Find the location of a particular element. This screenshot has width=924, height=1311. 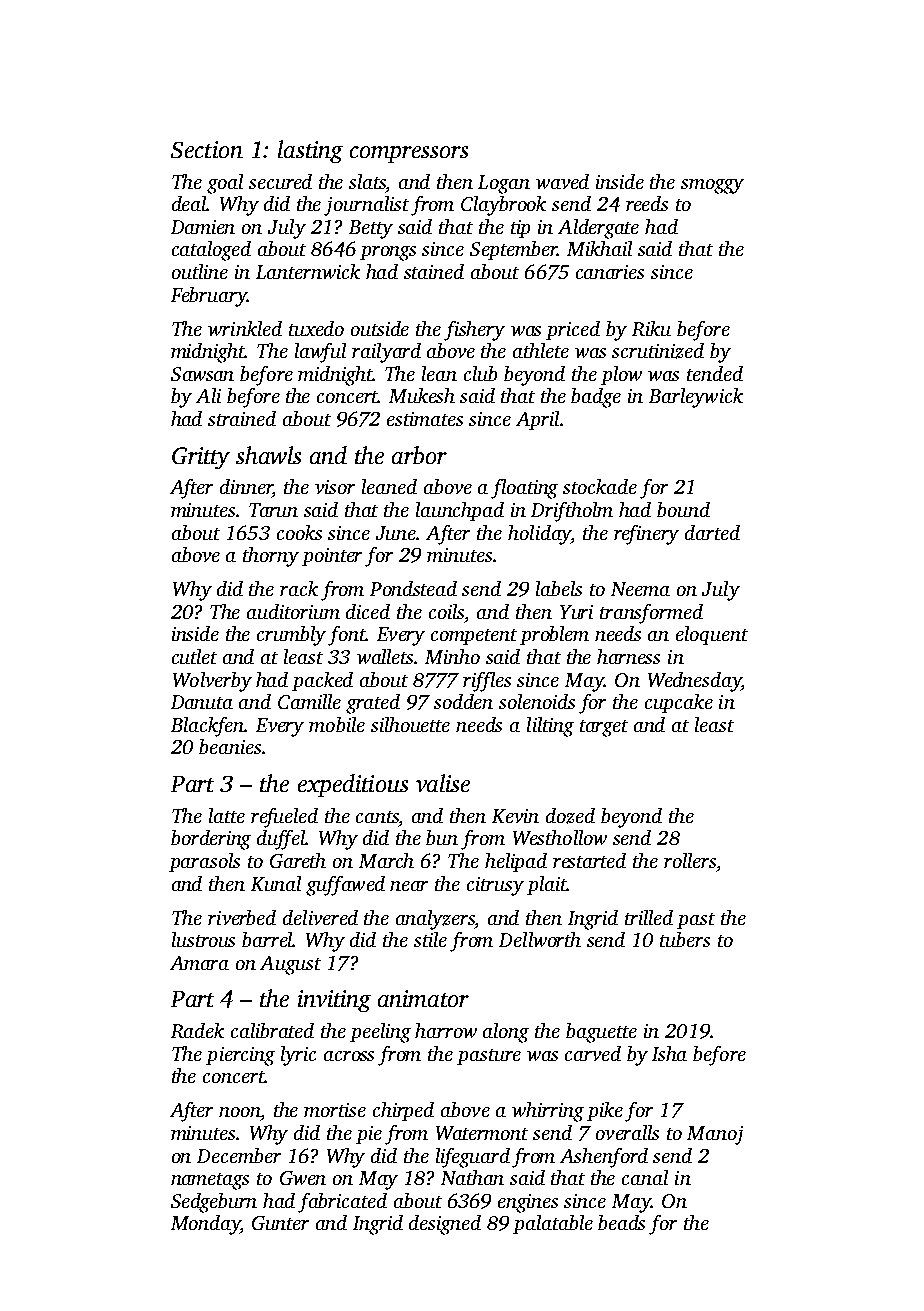

smoggy is located at coordinates (712, 186).
